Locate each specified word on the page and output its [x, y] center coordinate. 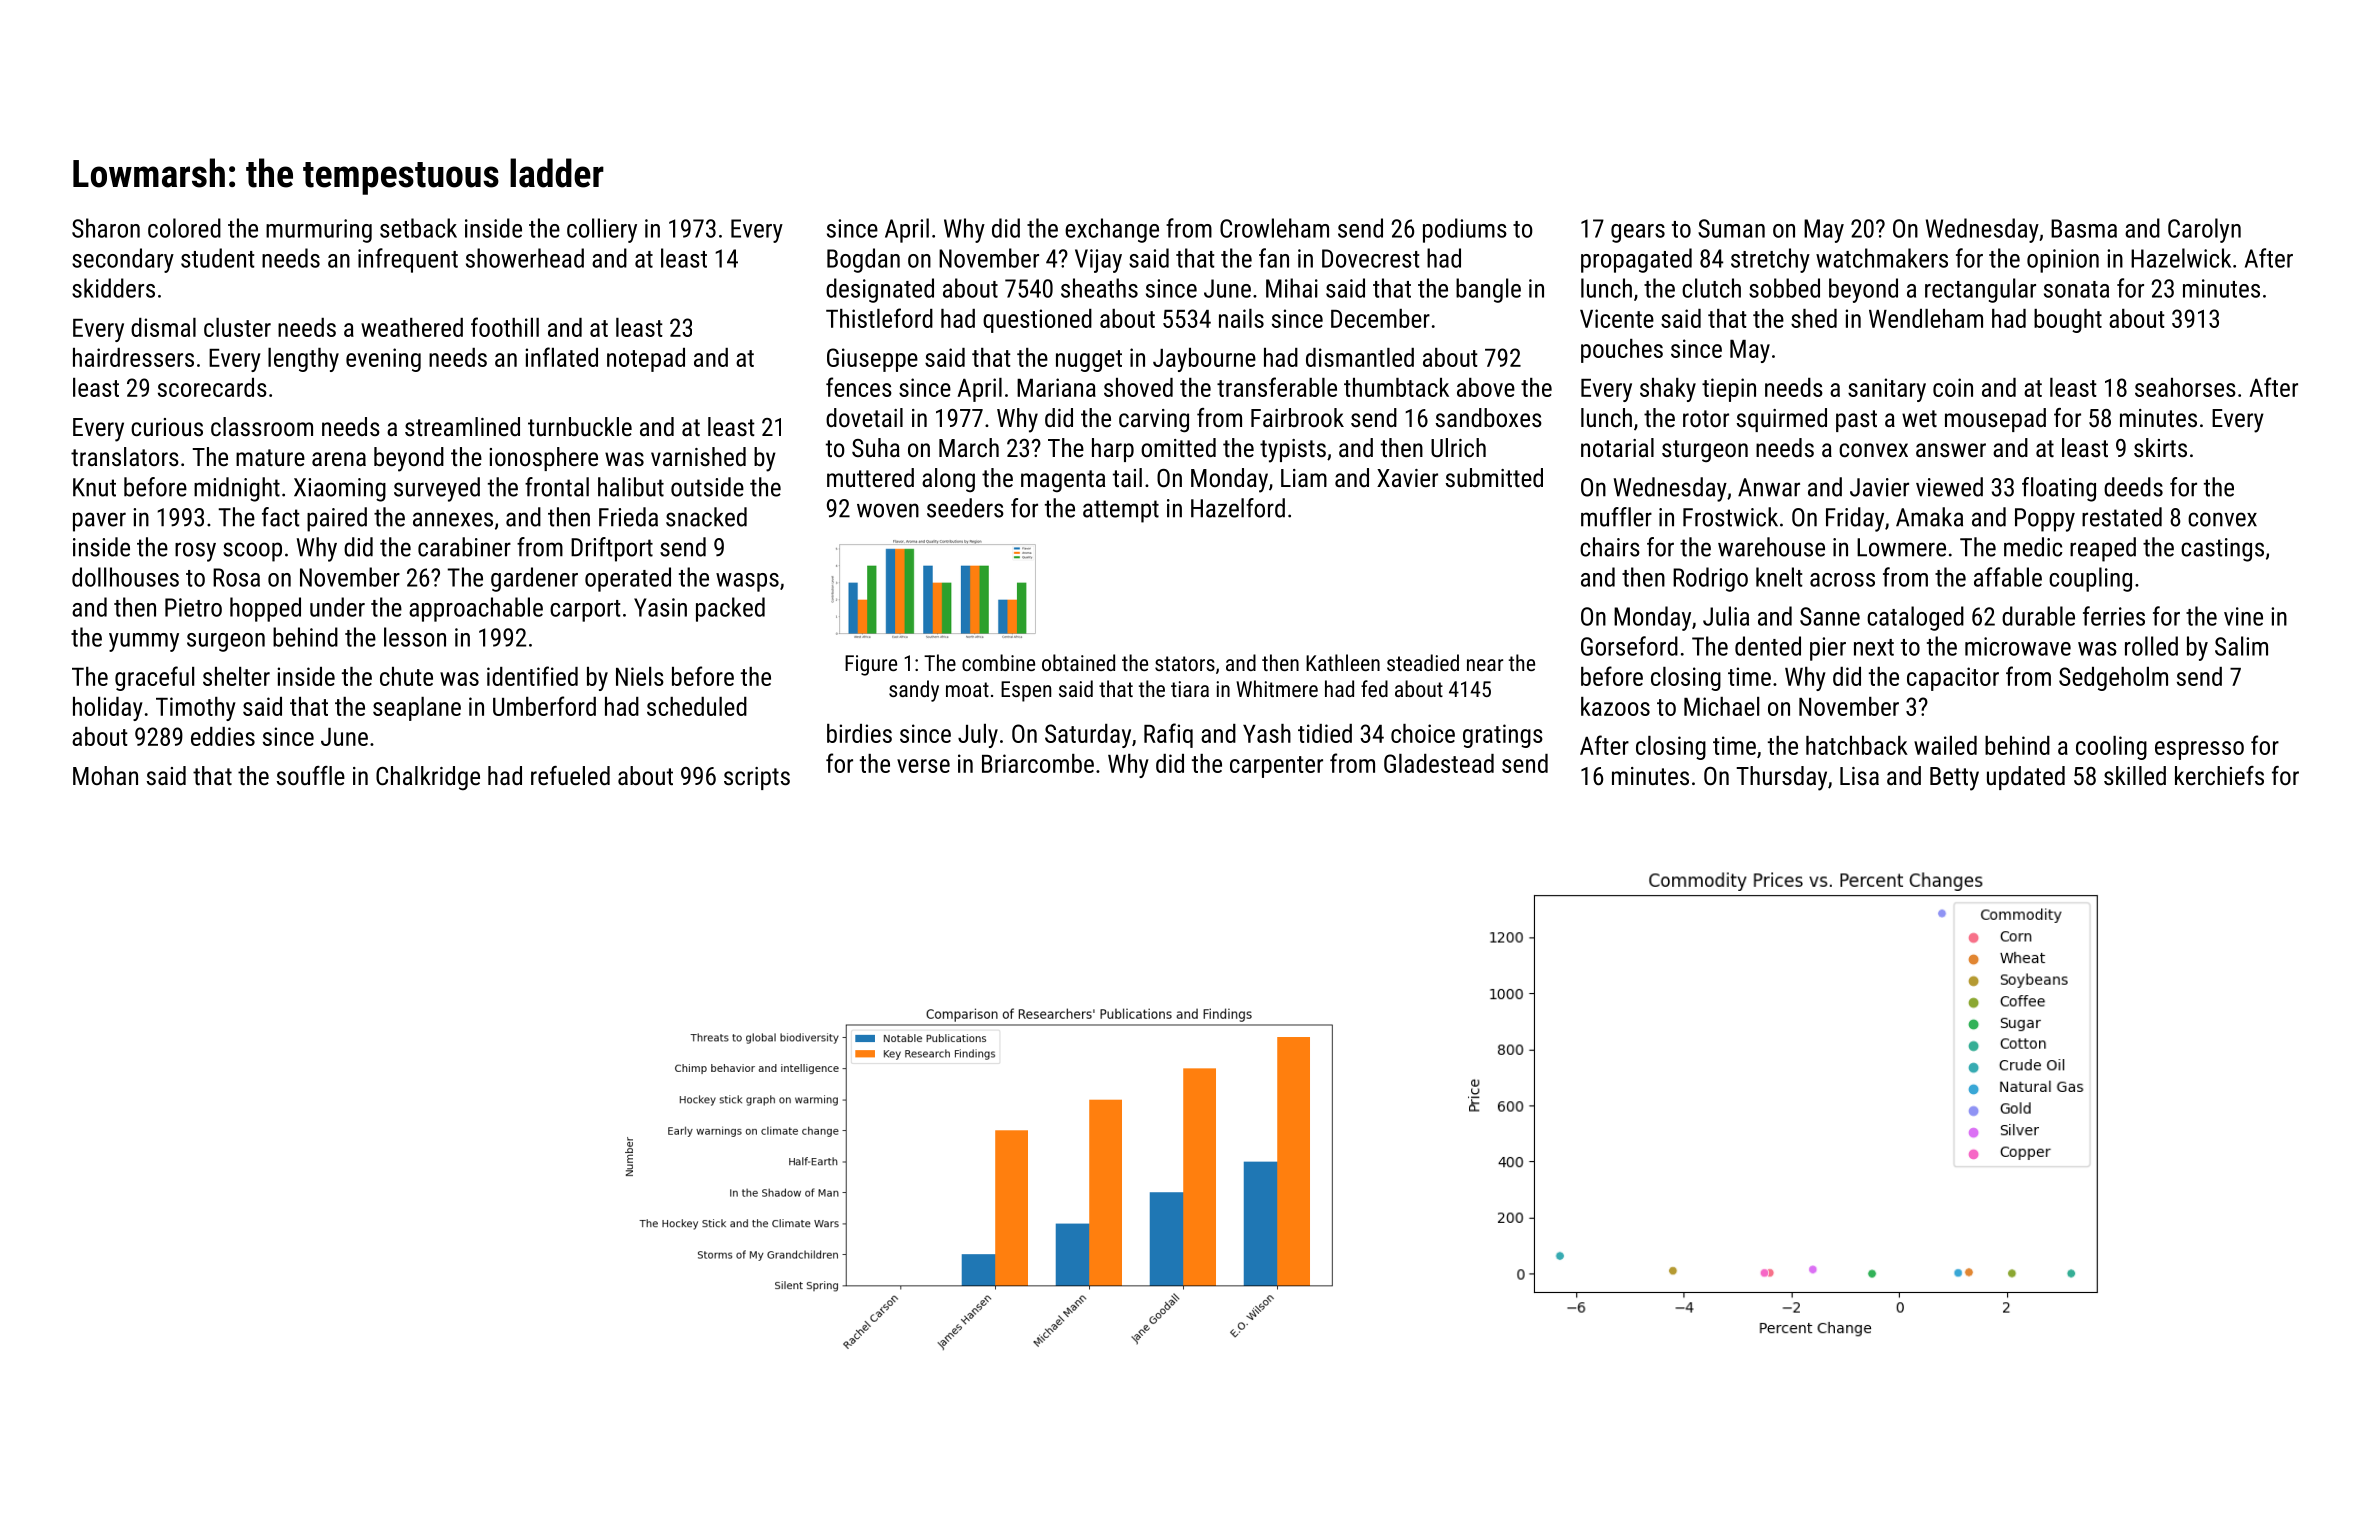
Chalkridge [428, 778]
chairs [1610, 547]
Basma [2084, 228]
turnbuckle [580, 426]
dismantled [1360, 357]
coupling [2090, 579]
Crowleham [1274, 228]
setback [418, 228]
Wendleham [1926, 318]
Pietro [193, 607]
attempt [1121, 511]
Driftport [612, 549]
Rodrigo [1710, 579]
